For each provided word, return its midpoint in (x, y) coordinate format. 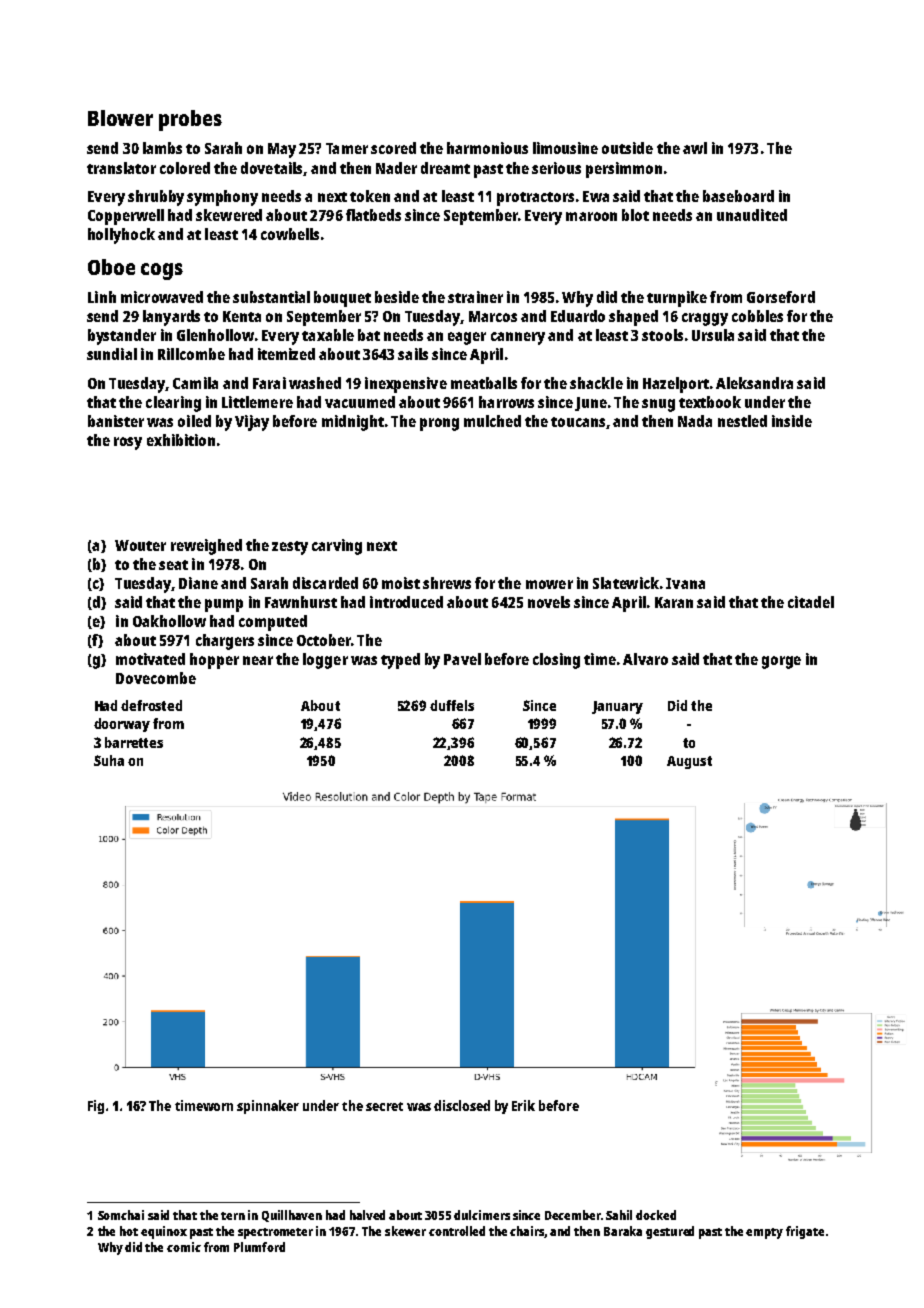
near (258, 660)
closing (556, 661)
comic (184, 1247)
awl (695, 148)
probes (190, 120)
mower (549, 584)
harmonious (487, 148)
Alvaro (645, 659)
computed (273, 623)
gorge (781, 662)
